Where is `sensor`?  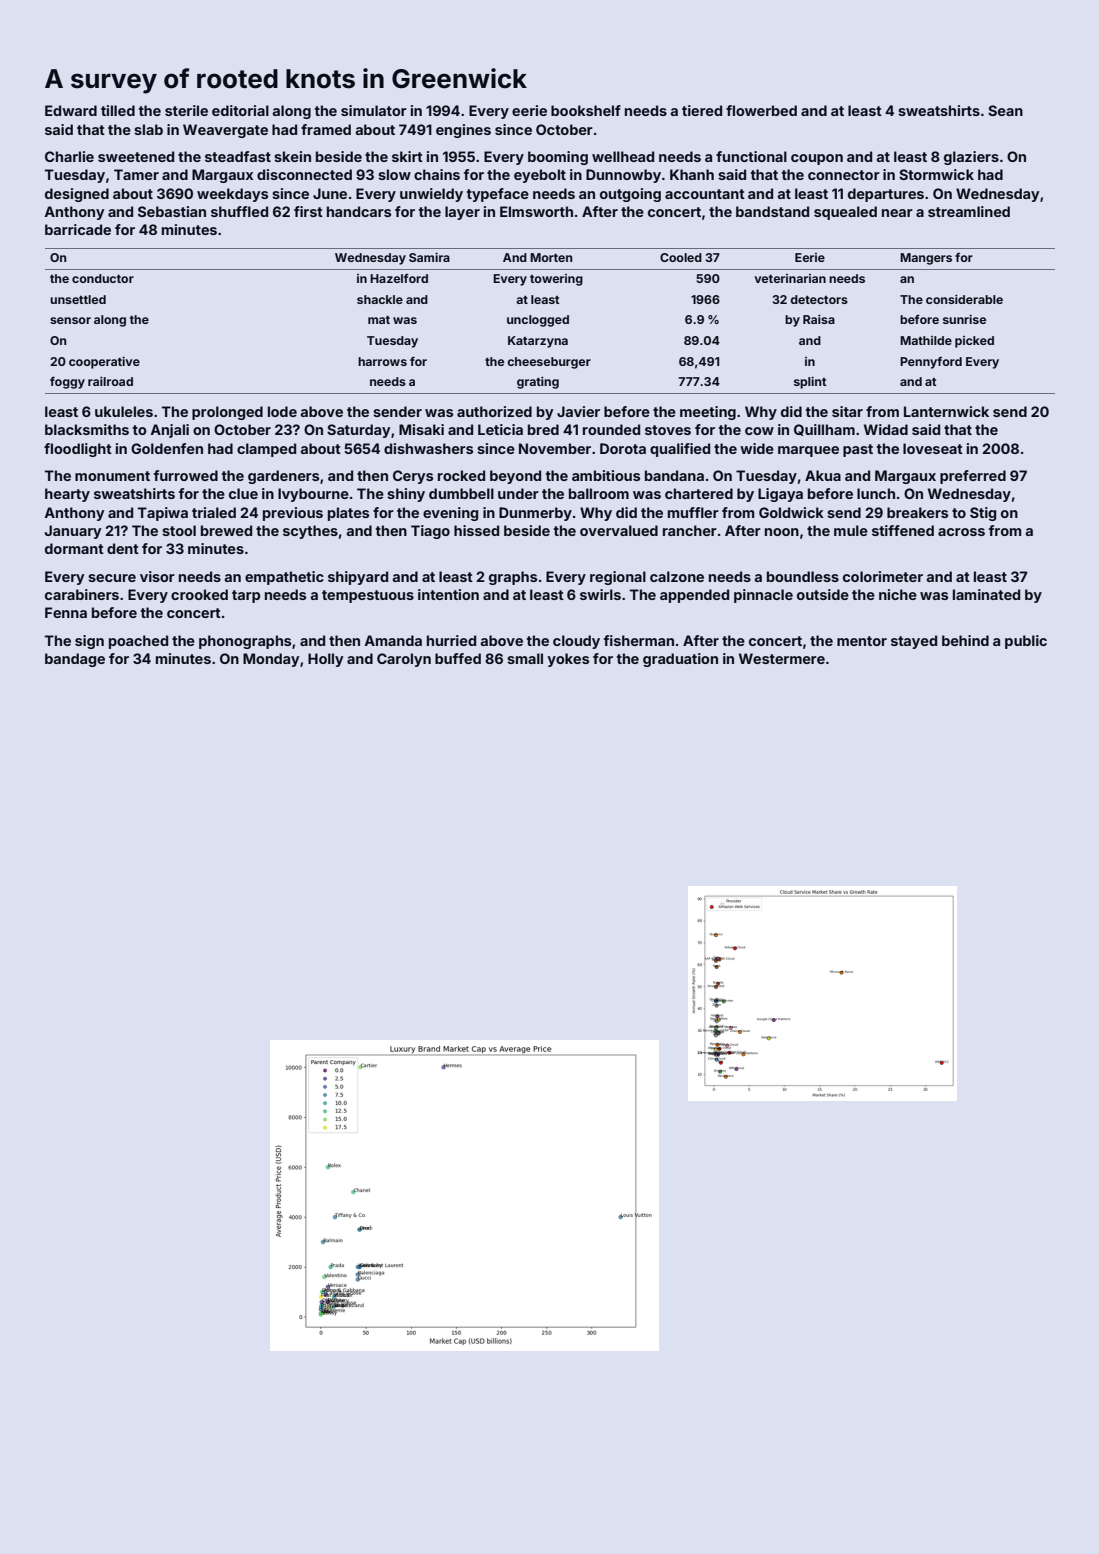 sensor is located at coordinates (70, 320).
